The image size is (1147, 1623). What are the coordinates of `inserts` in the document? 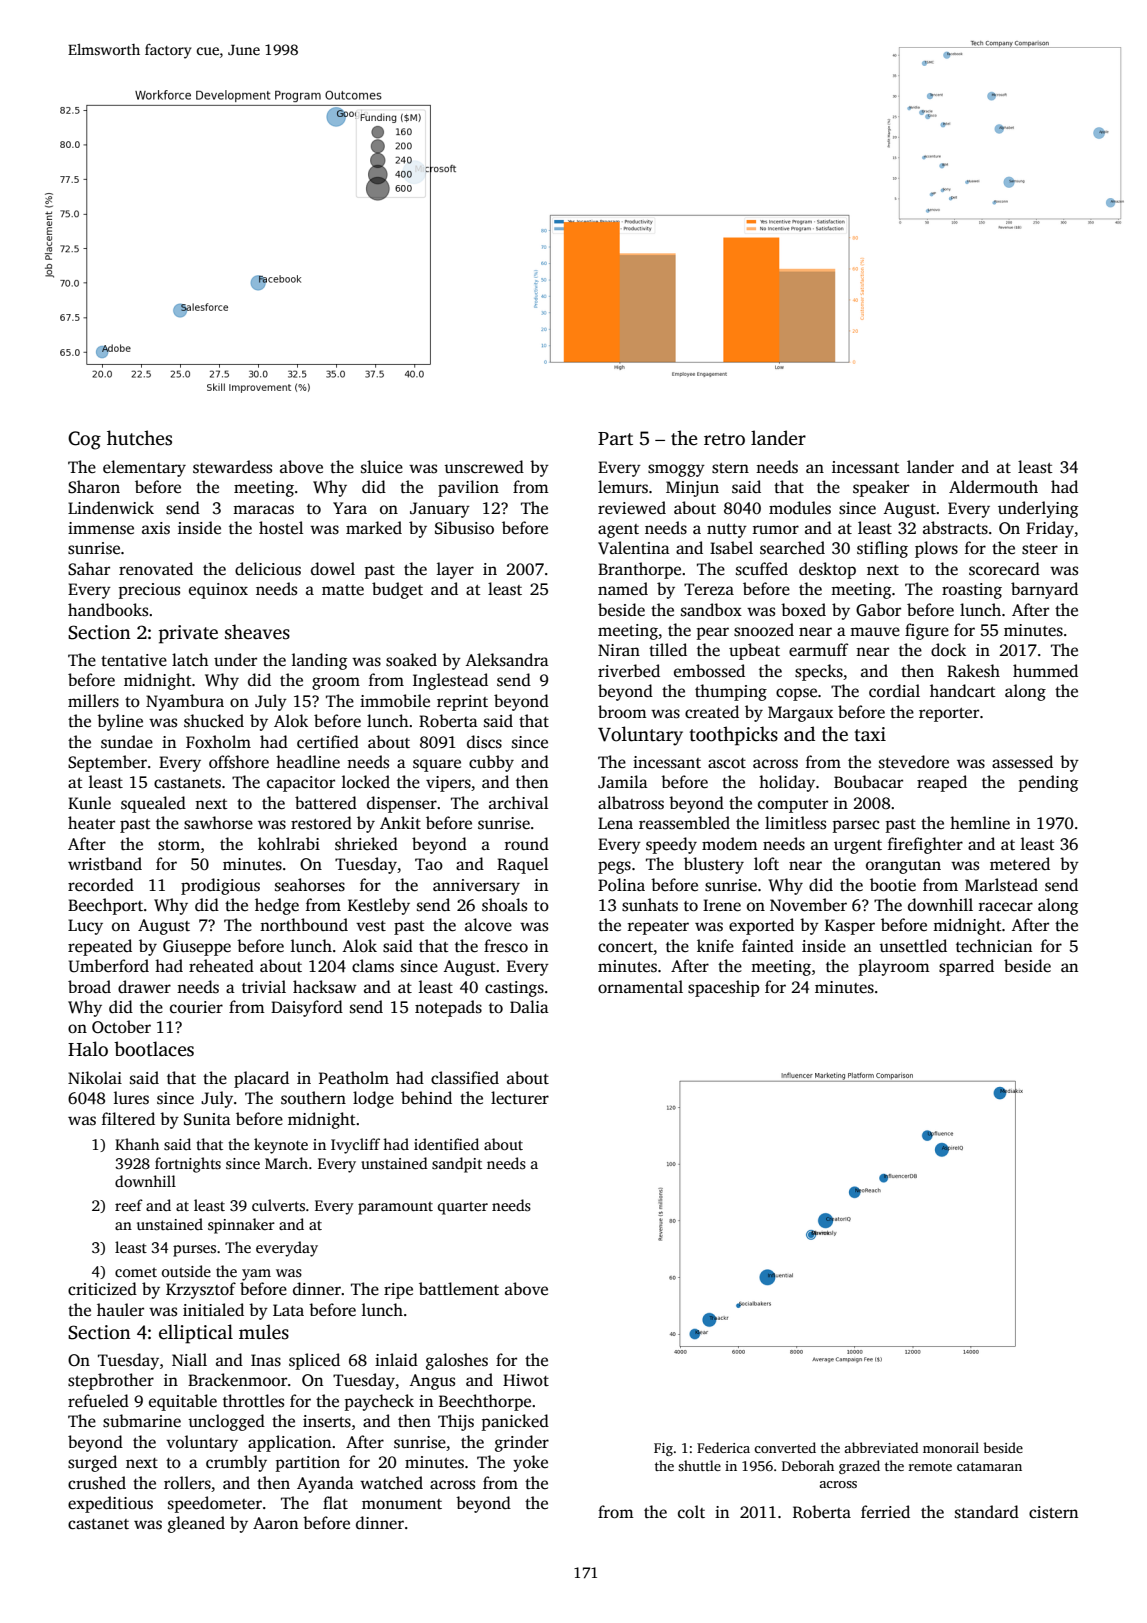 It's located at (327, 1421).
